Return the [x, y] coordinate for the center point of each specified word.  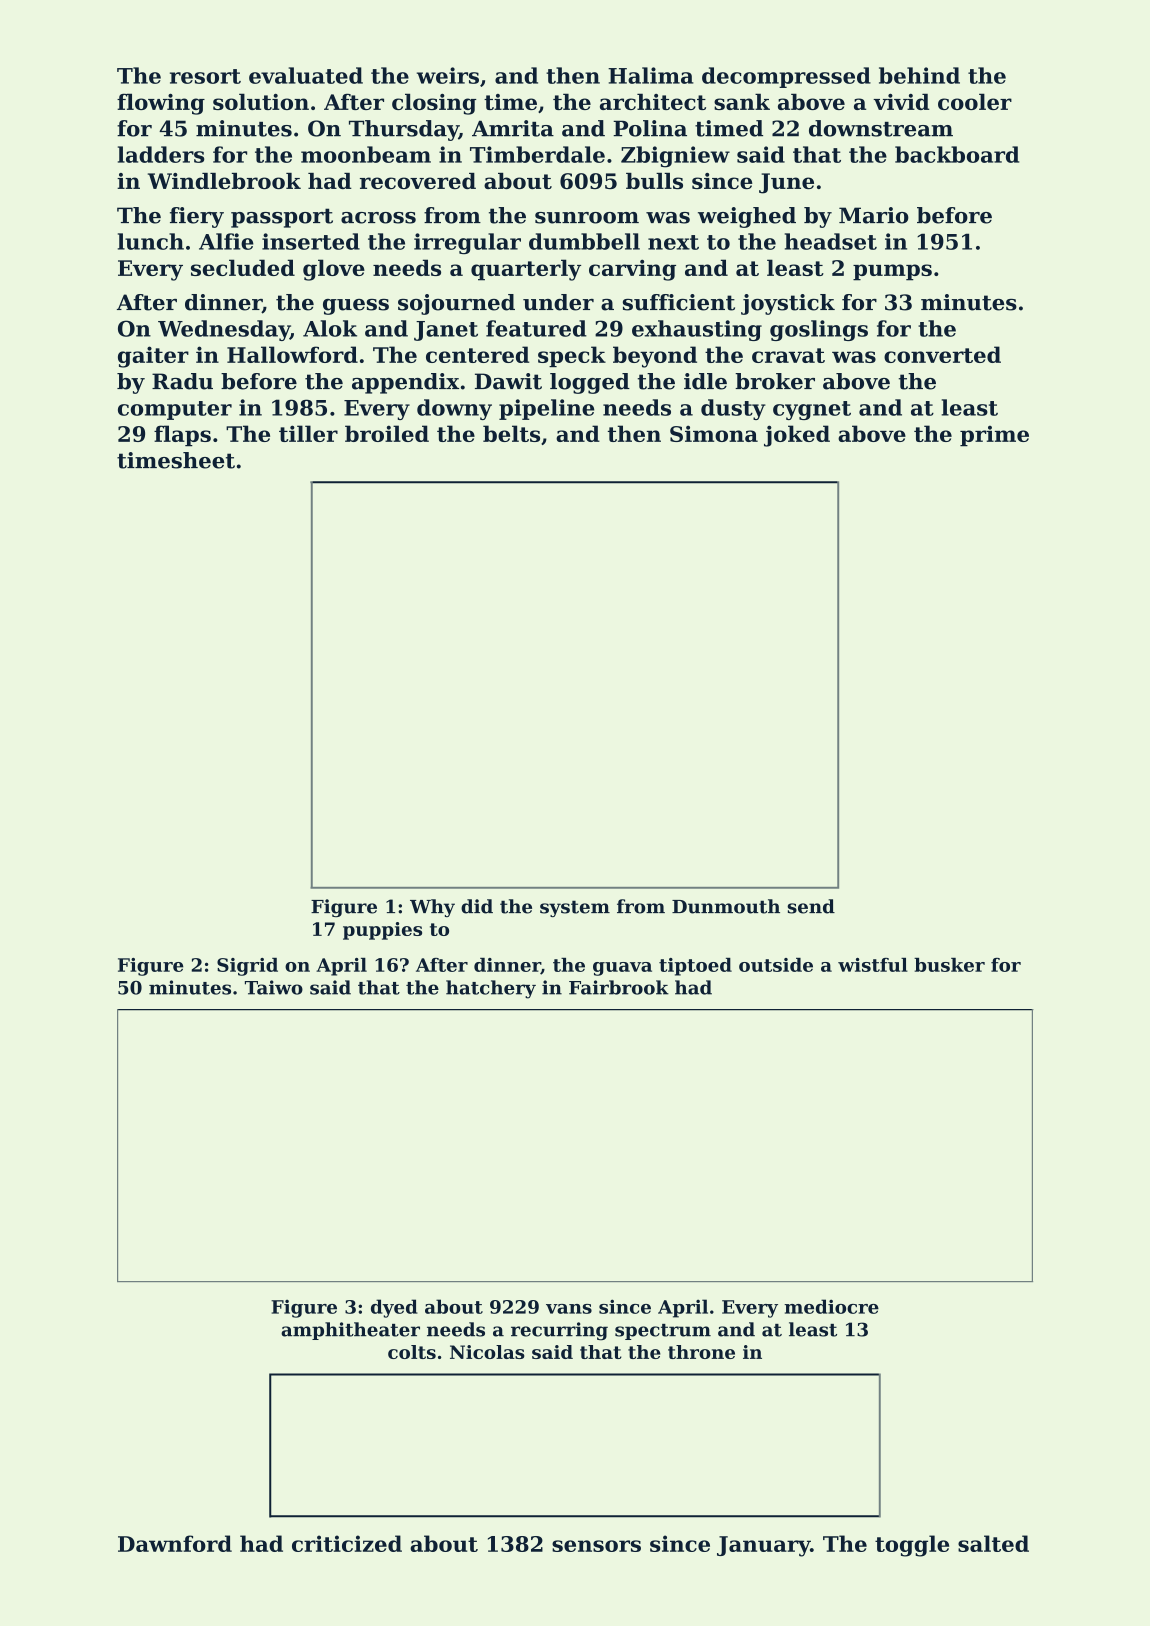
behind [919, 75]
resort [205, 76]
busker [949, 965]
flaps [182, 435]
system [575, 908]
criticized [347, 1543]
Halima [651, 75]
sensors [596, 1546]
